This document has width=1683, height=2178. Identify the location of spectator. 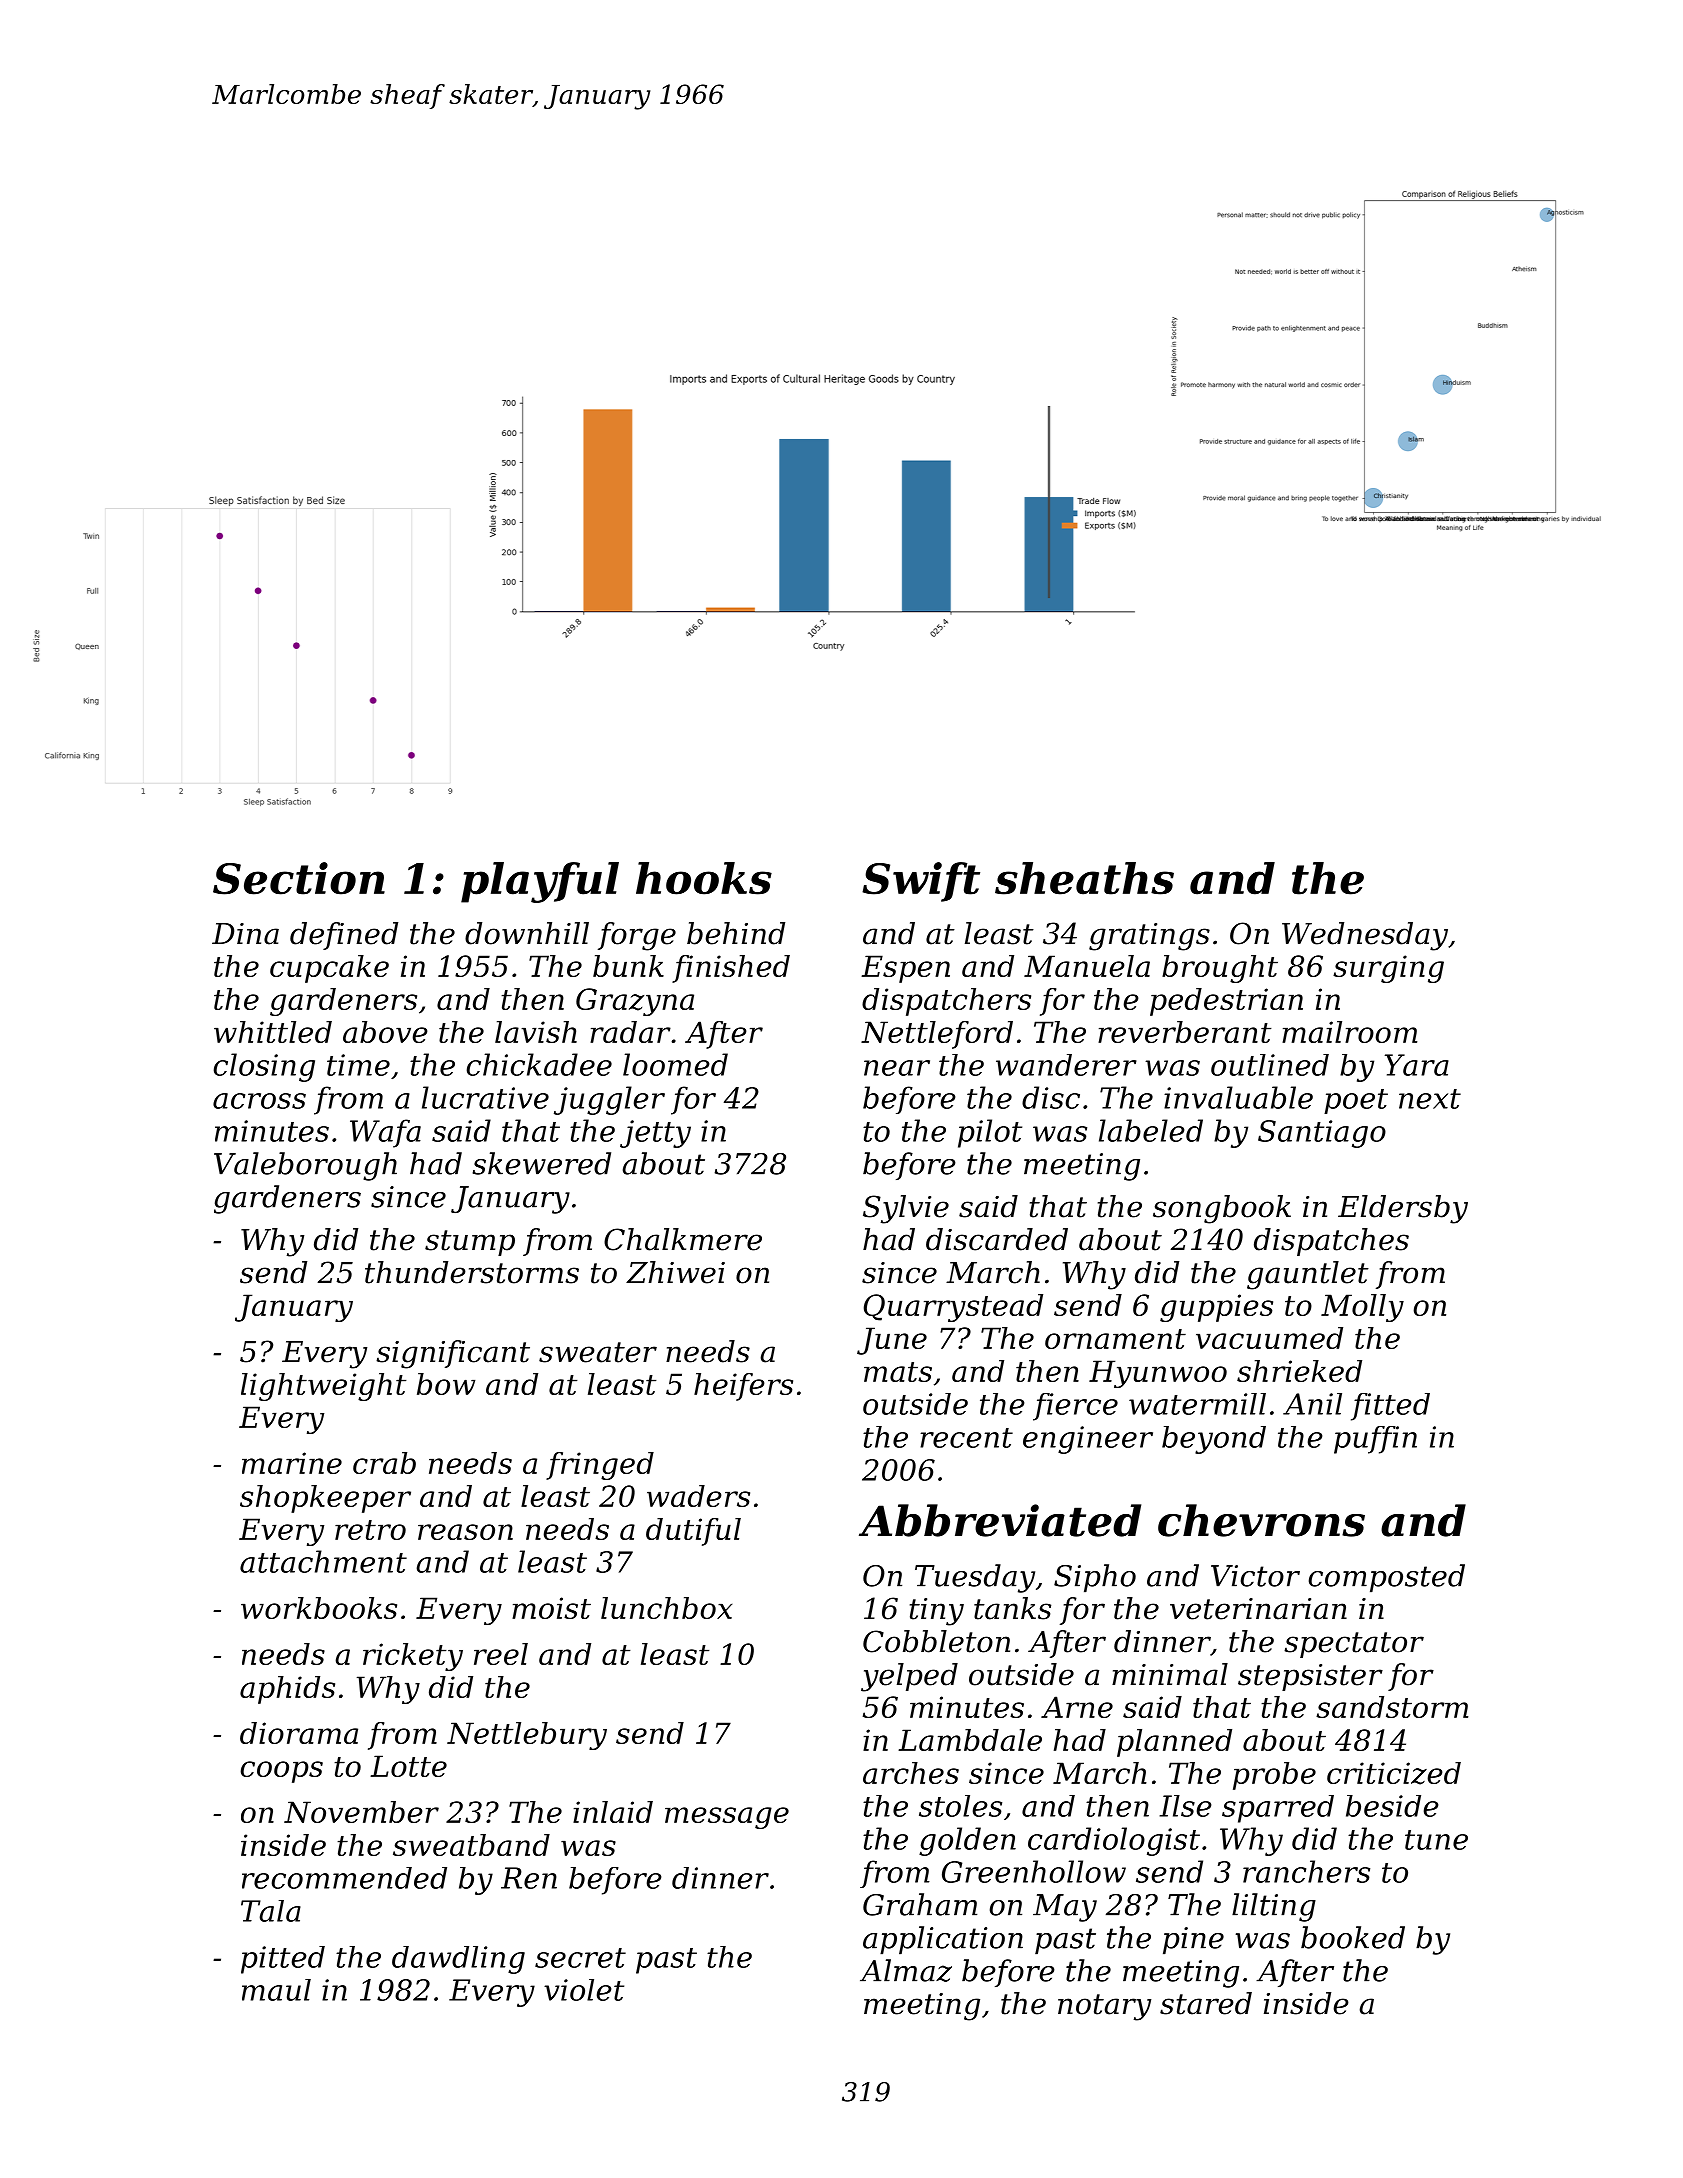
(1354, 1645).
